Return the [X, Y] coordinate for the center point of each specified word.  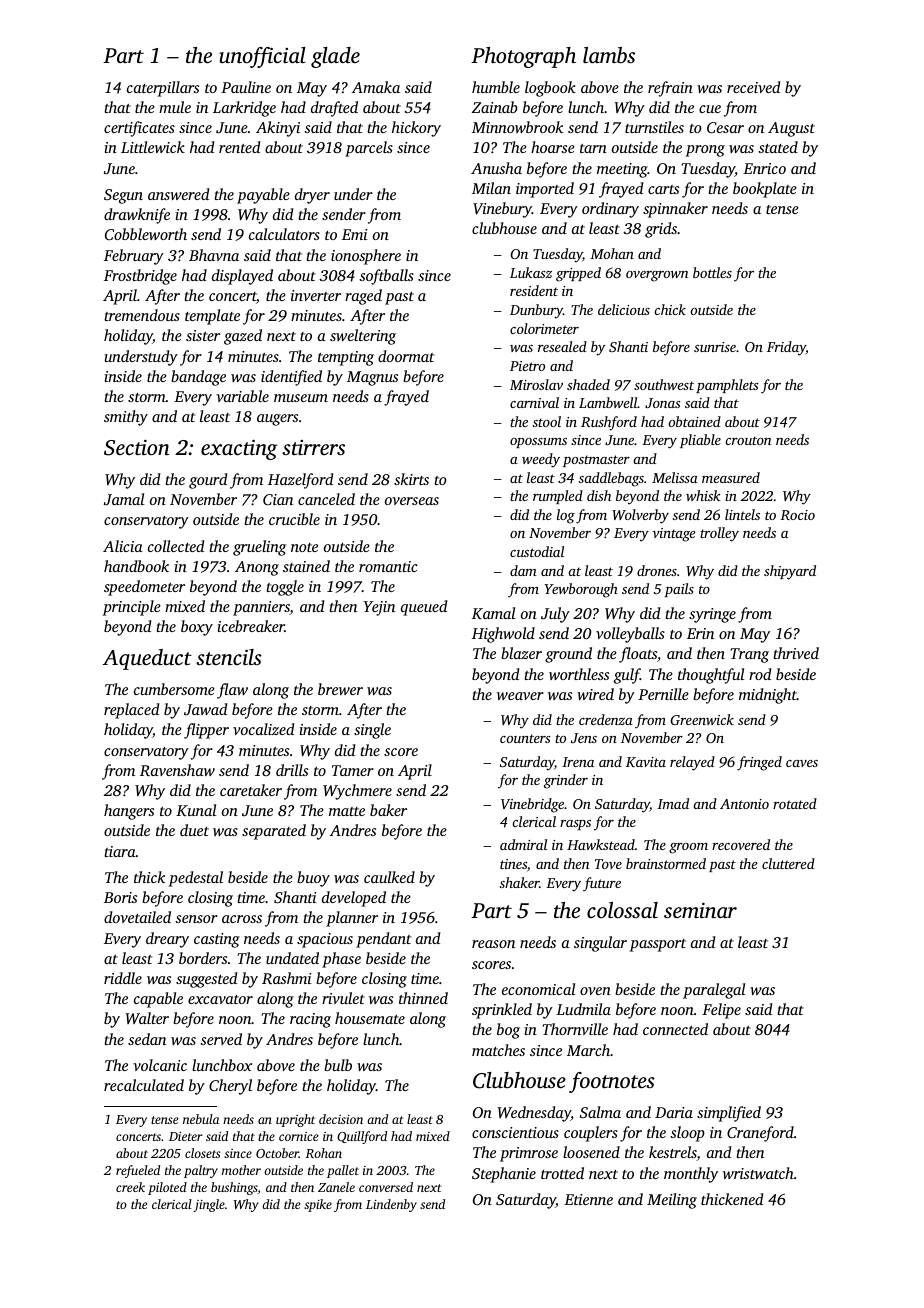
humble [496, 87]
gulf [627, 676]
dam [523, 570]
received [754, 87]
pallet [343, 1171]
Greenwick [702, 719]
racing [310, 1020]
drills [292, 770]
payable [263, 196]
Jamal [124, 499]
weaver [520, 696]
